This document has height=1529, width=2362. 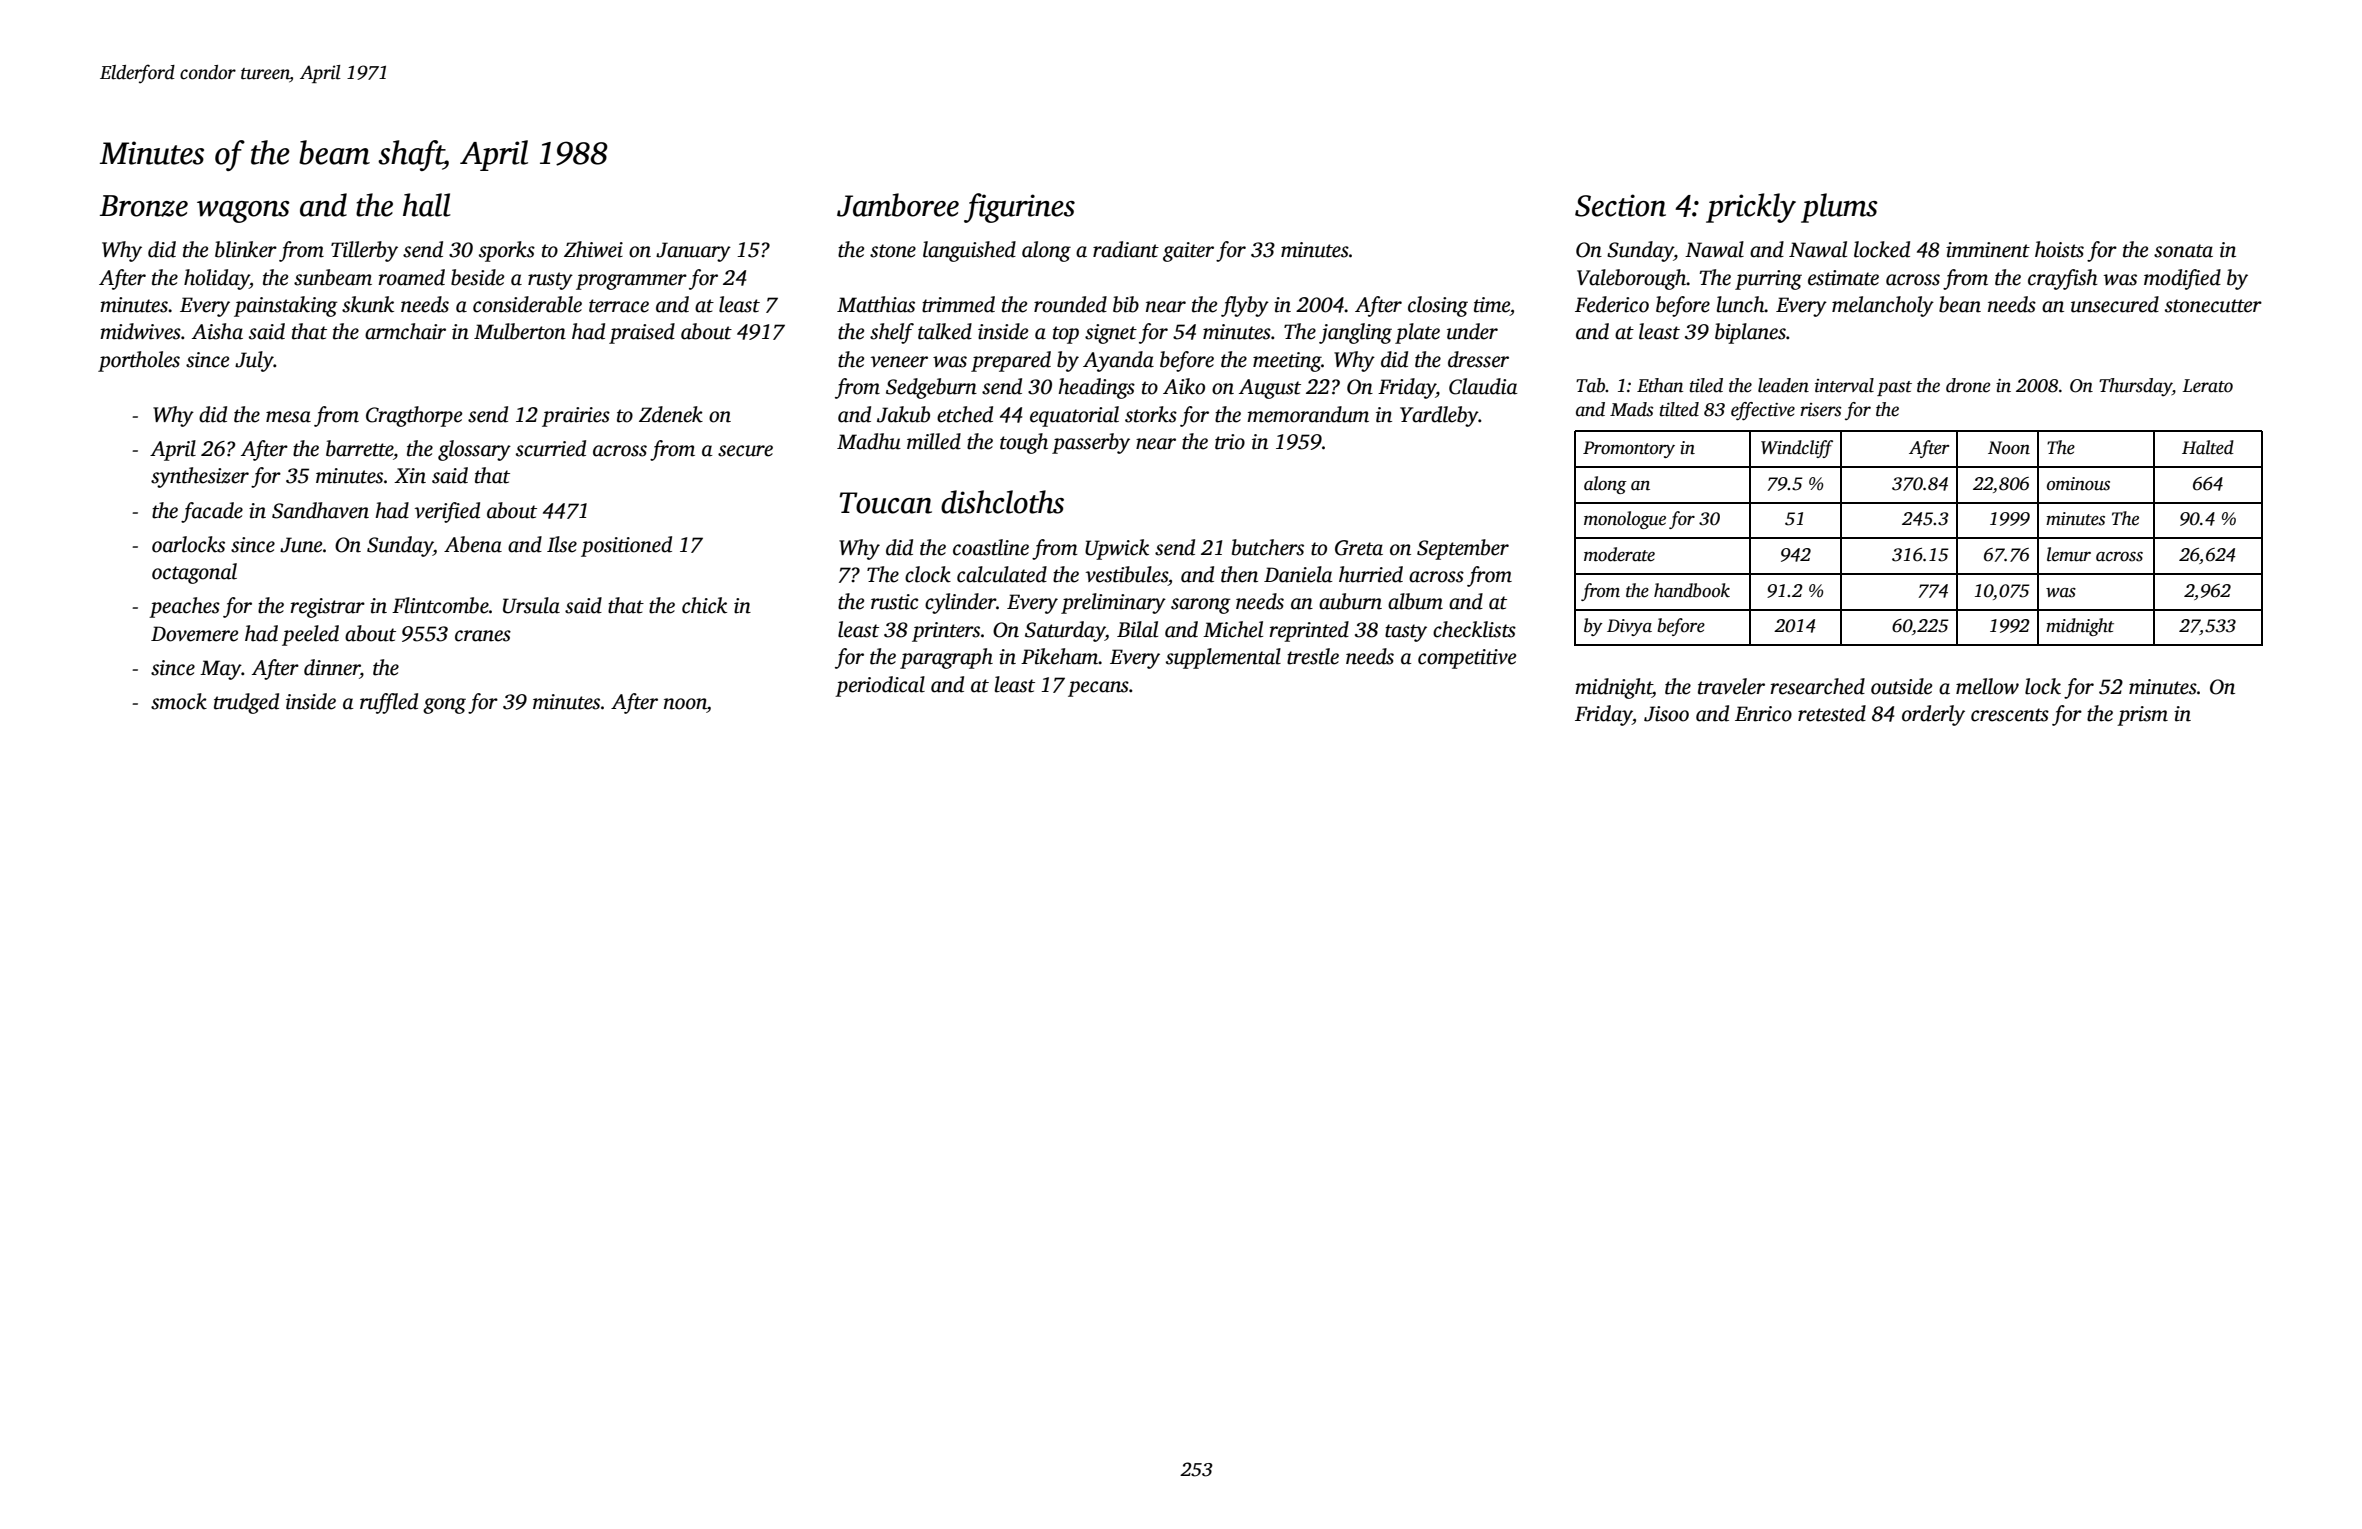 I want to click on Madhu, so click(x=869, y=441).
